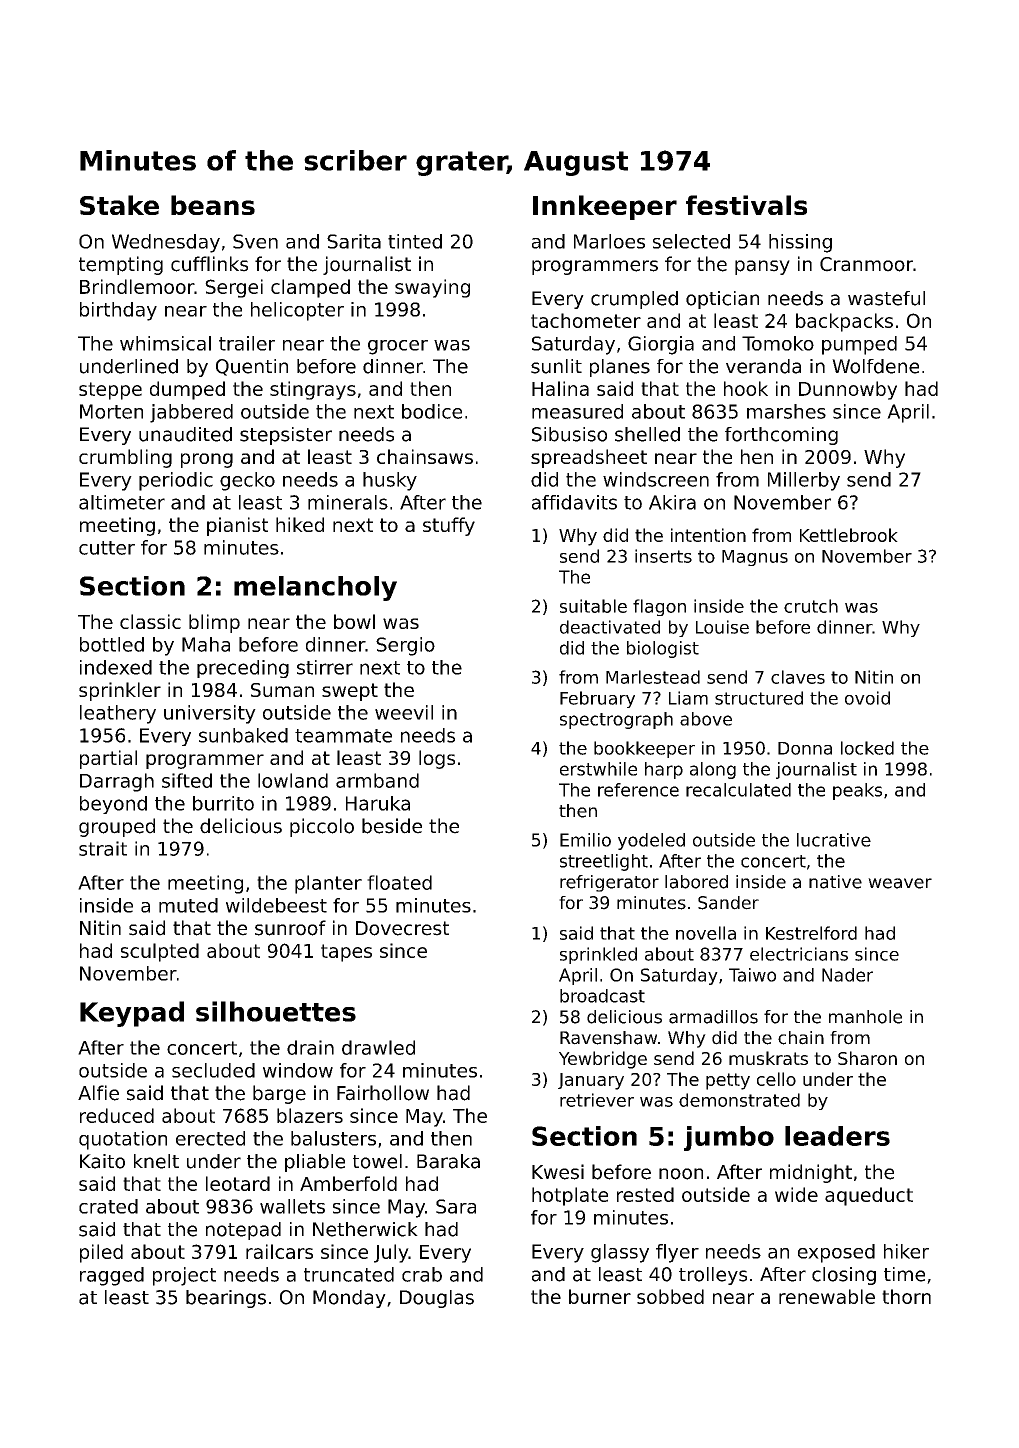 This image has width=1019, height=1448. I want to click on beans, so click(213, 205).
